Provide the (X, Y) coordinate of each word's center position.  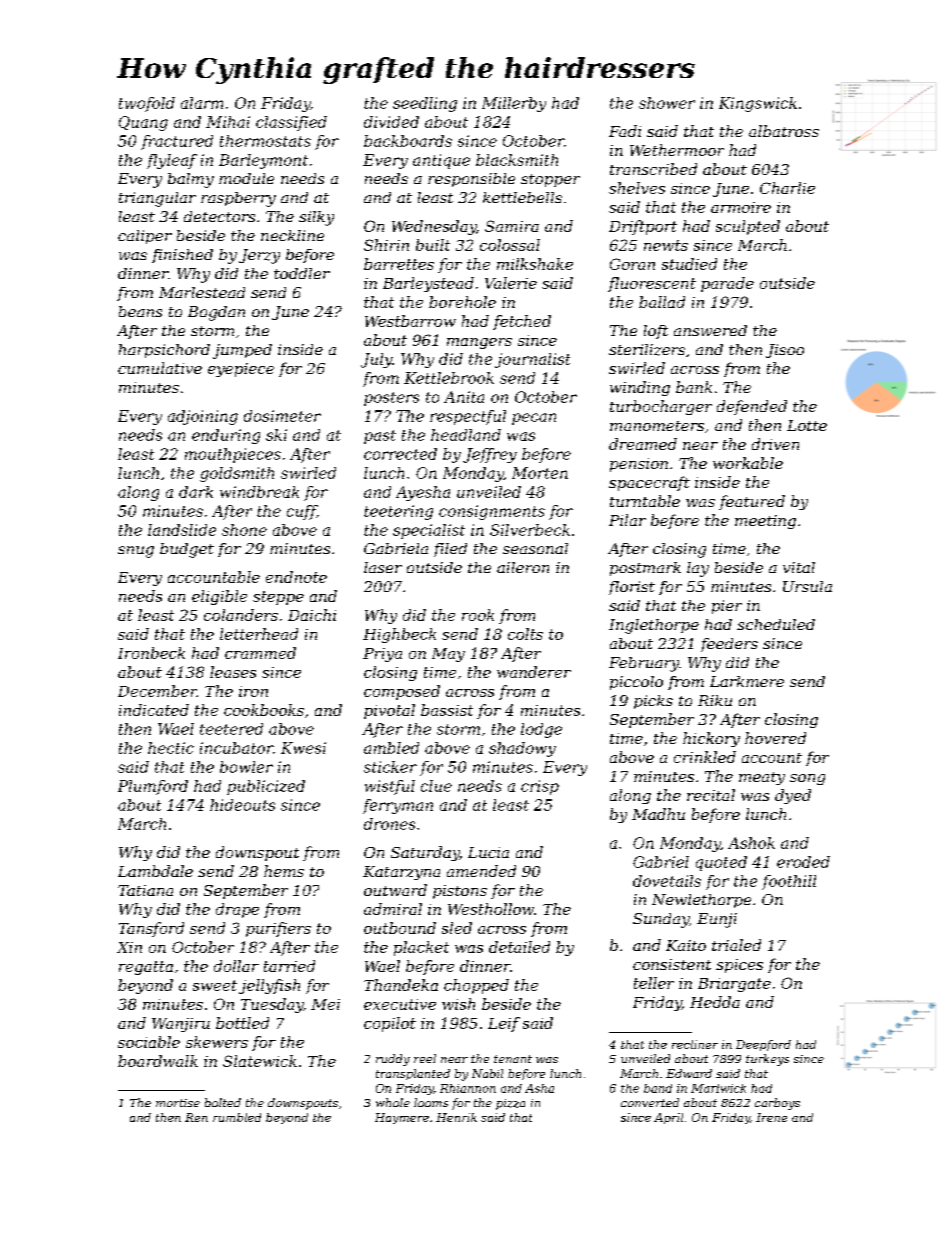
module (246, 178)
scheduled (776, 624)
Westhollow (491, 909)
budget (187, 550)
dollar (236, 966)
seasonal (535, 548)
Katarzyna (401, 873)
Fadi (625, 131)
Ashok (751, 843)
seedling (425, 104)
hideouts (242, 805)
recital (711, 795)
